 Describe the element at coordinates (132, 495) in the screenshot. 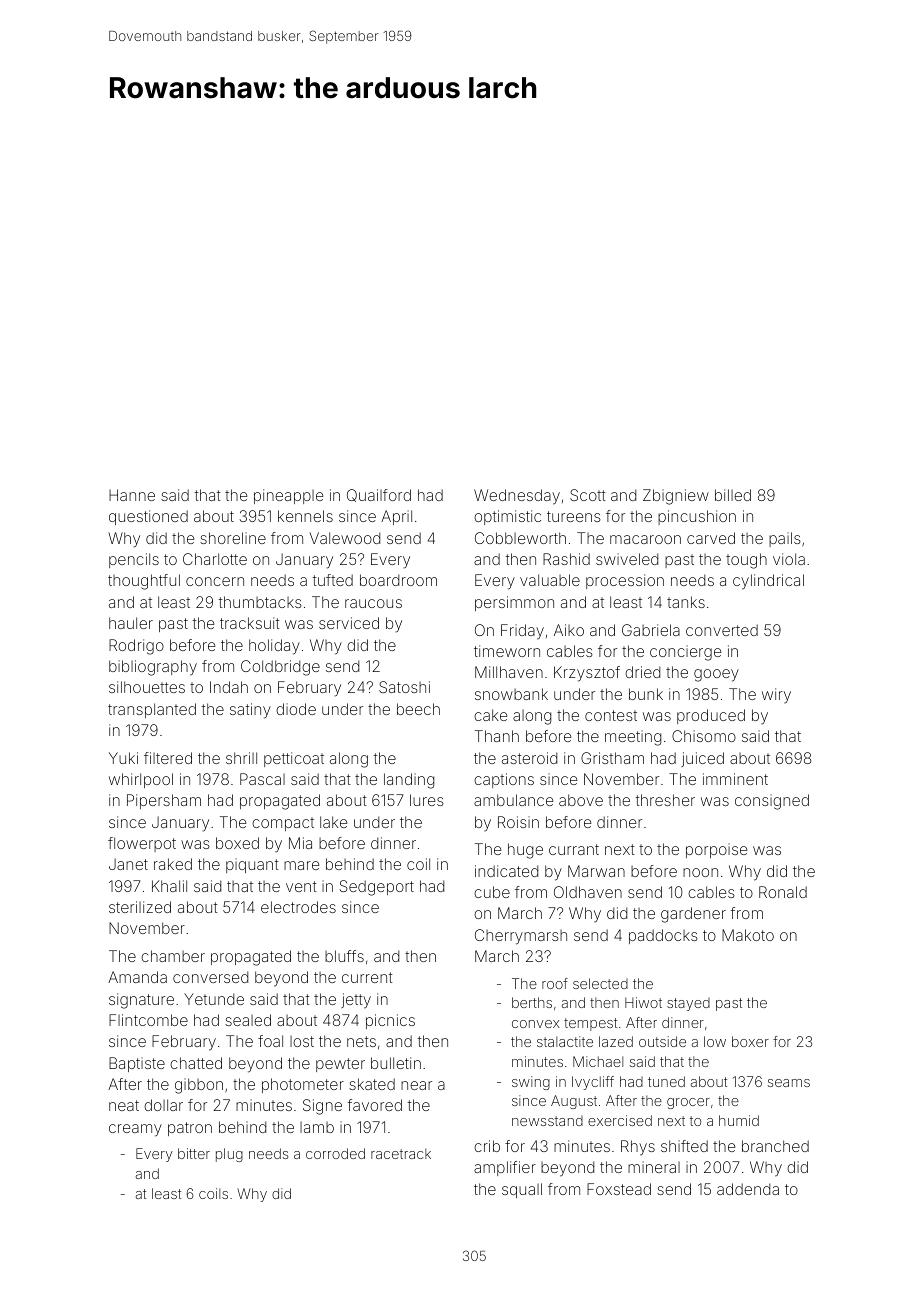

I see `Hanne` at that location.
